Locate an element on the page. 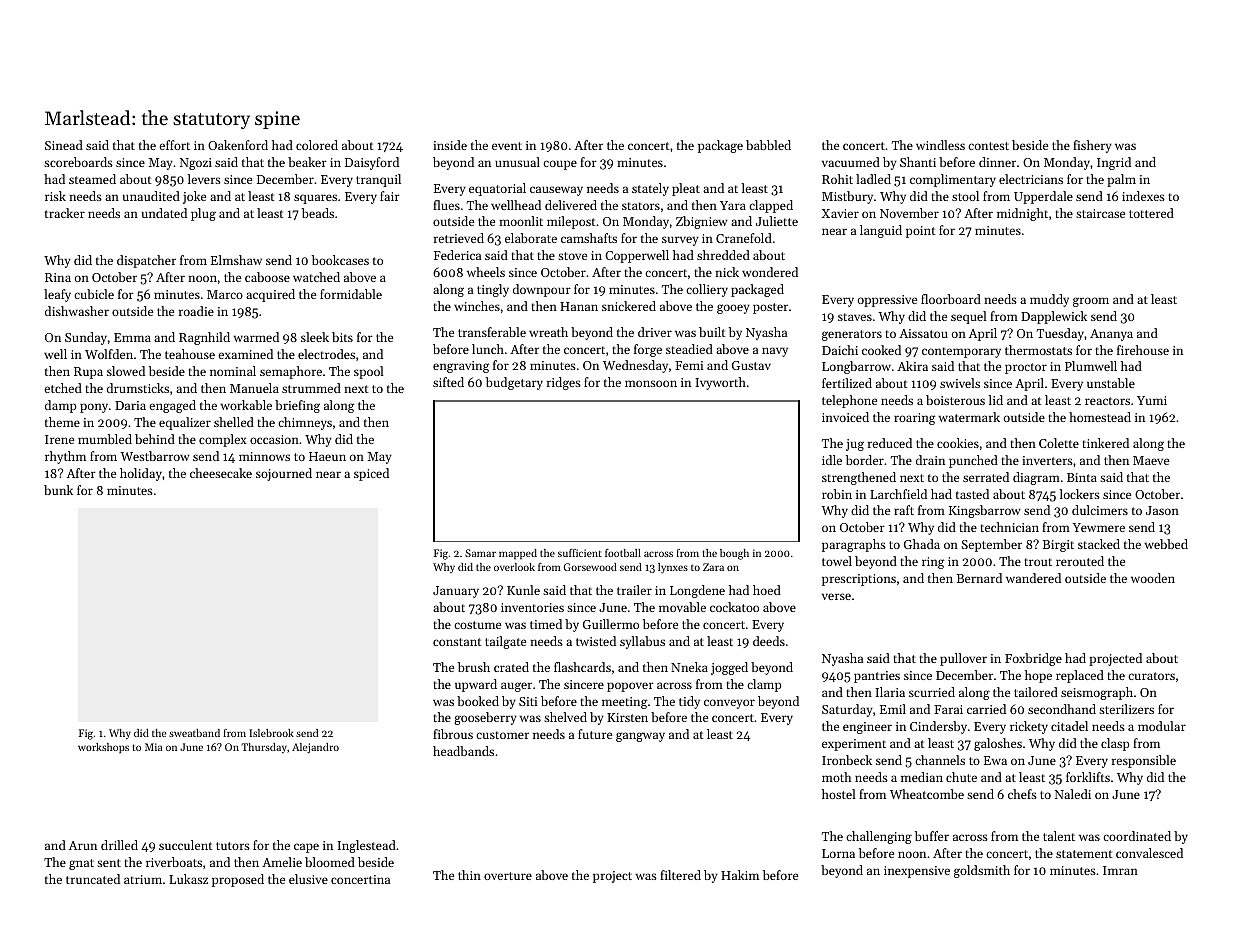 This image has width=1233, height=952. gangway is located at coordinates (640, 737).
